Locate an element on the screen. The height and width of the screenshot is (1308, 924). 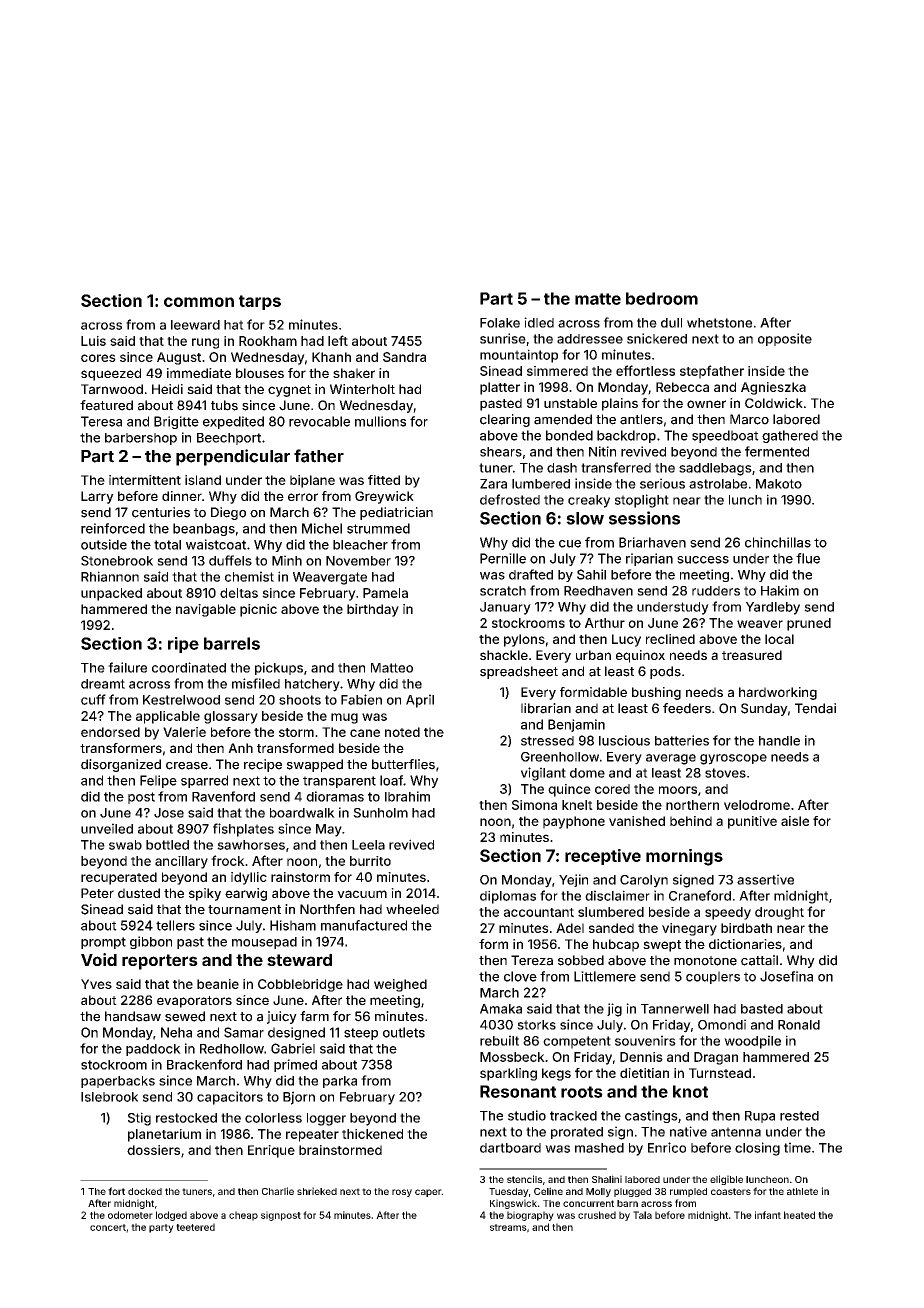
noted is located at coordinates (402, 732).
